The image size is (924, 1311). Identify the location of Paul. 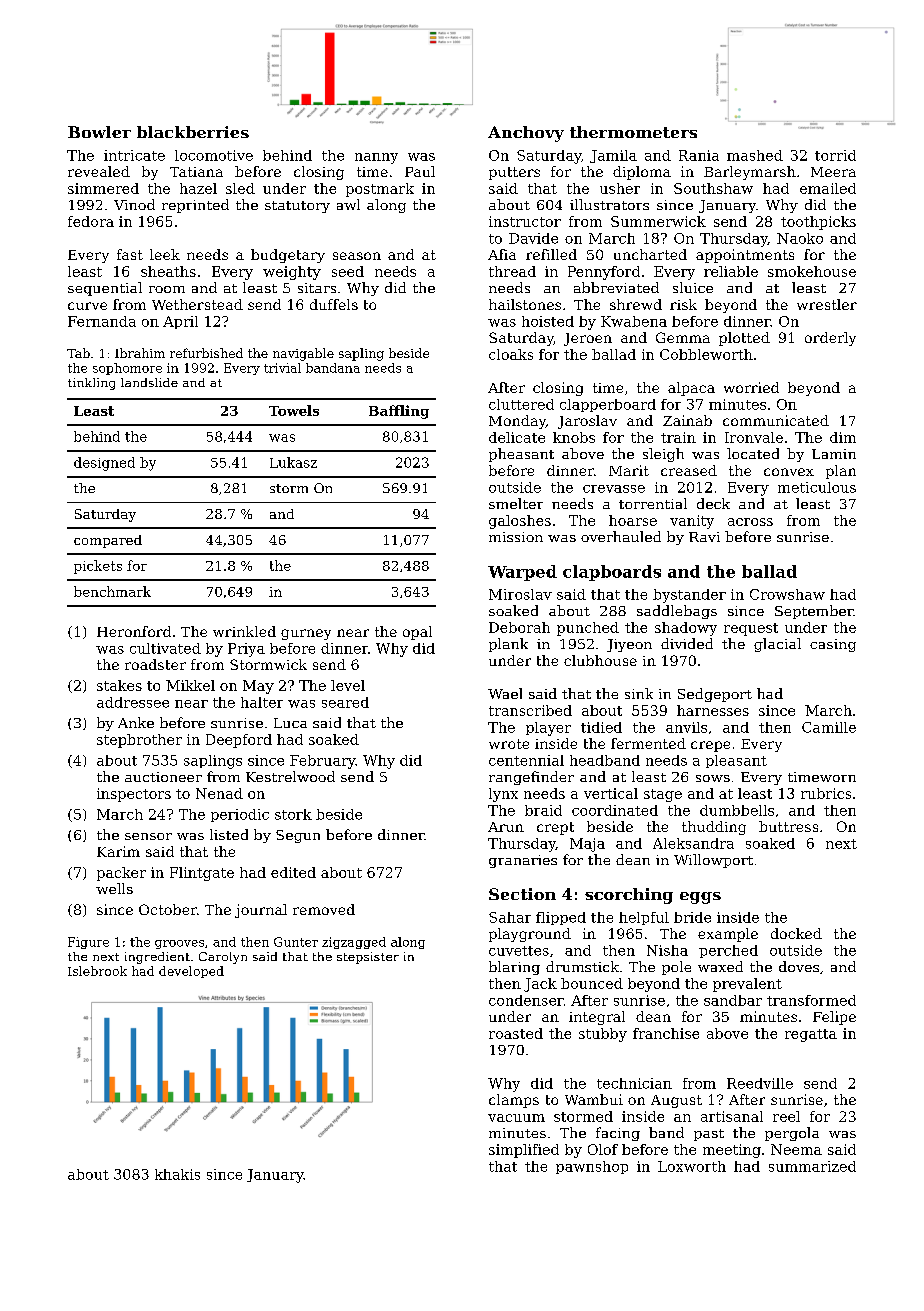
(420, 171).
